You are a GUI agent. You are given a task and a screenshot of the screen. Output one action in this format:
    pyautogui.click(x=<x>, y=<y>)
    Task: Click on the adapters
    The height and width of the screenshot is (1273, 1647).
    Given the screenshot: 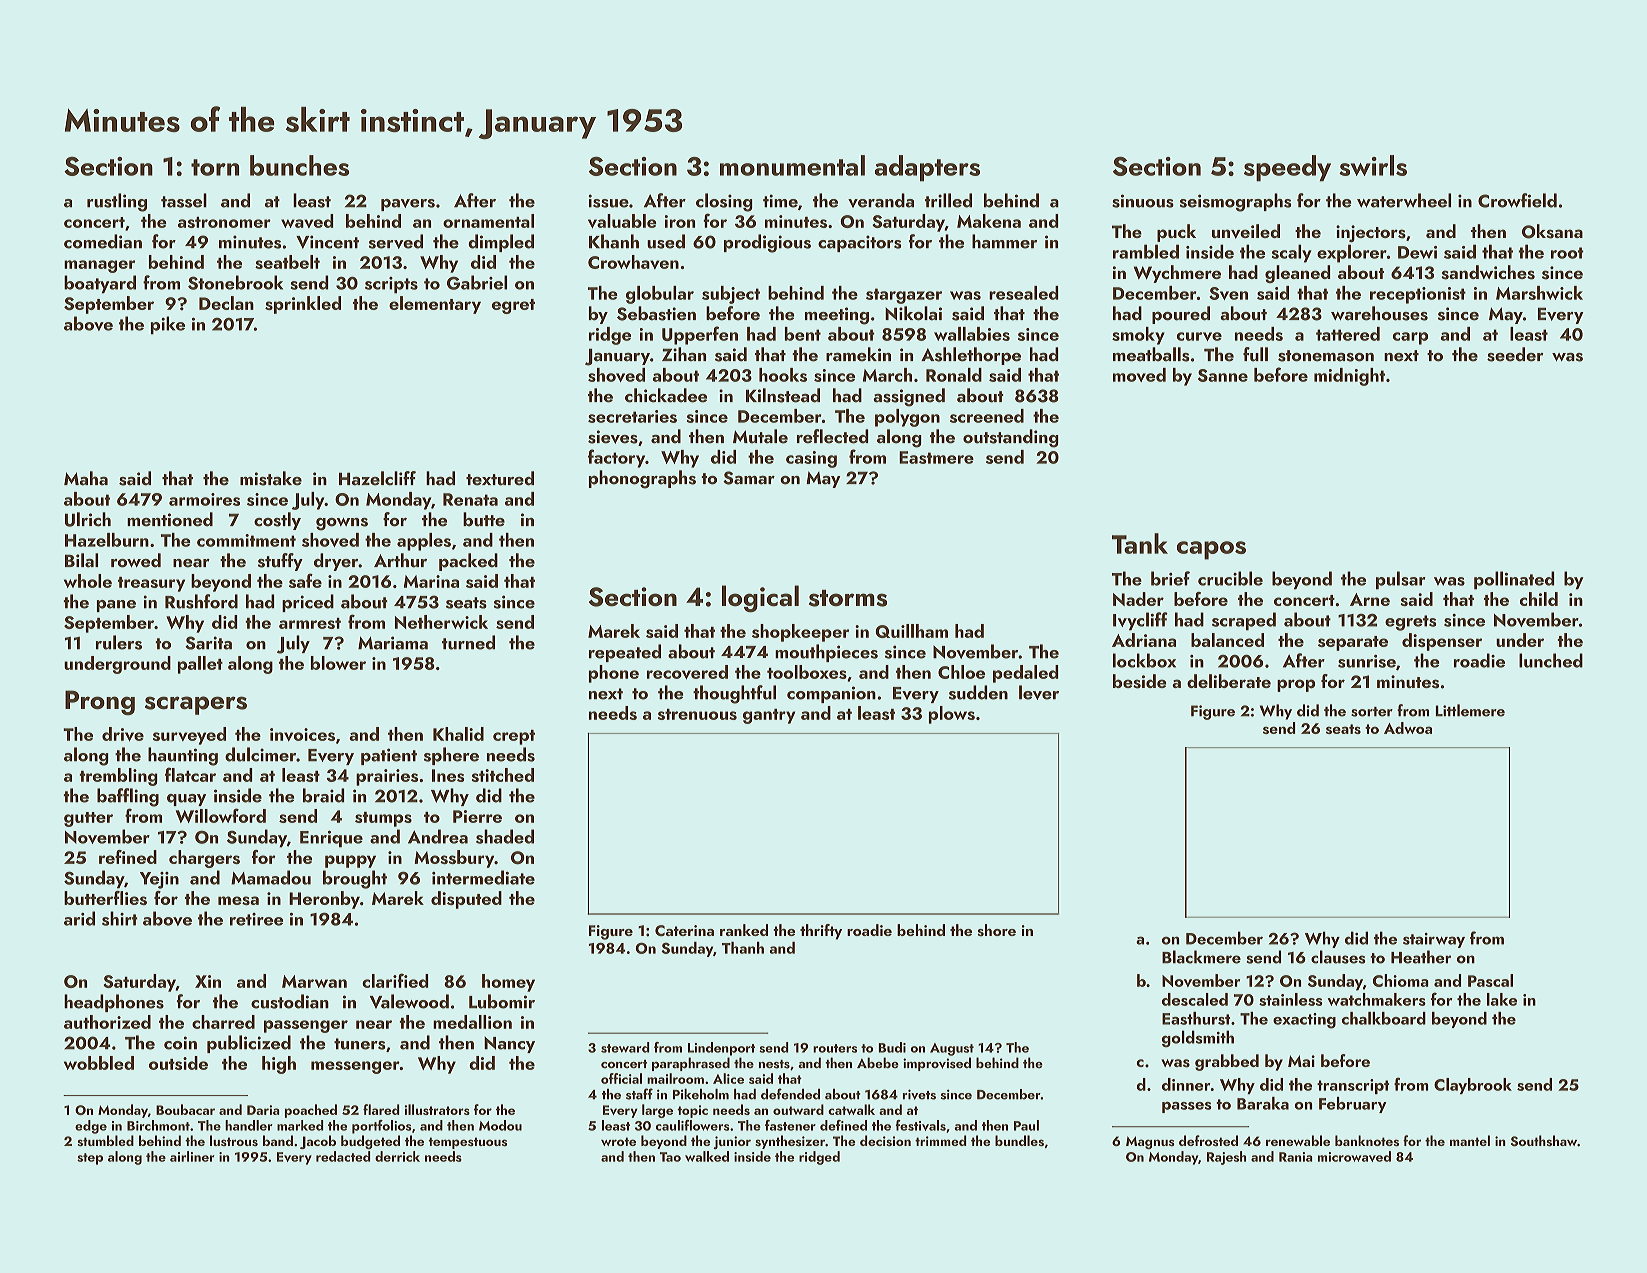 What is the action you would take?
    pyautogui.click(x=927, y=168)
